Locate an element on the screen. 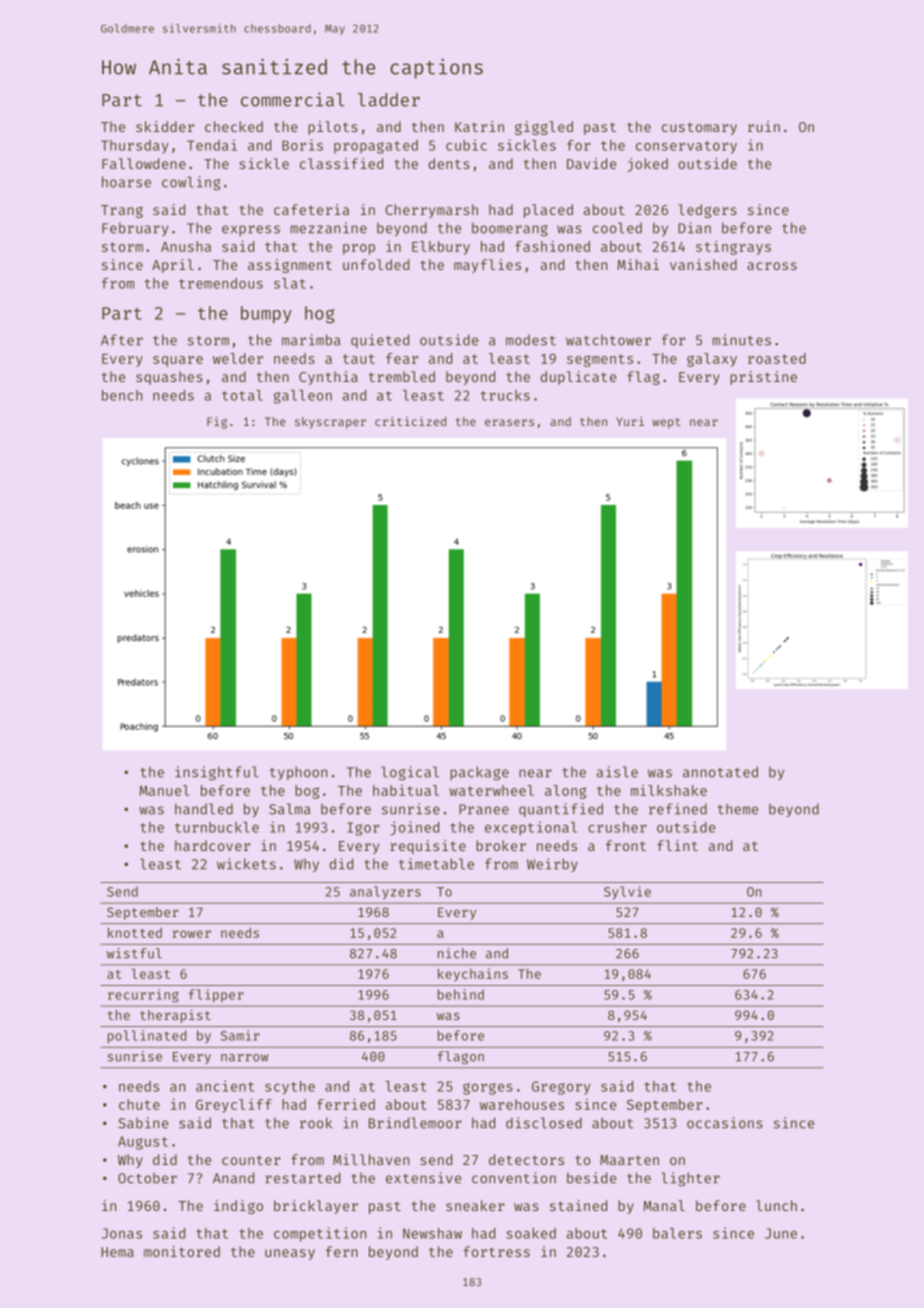 This screenshot has height=1308, width=924. ladder is located at coordinates (389, 100).
